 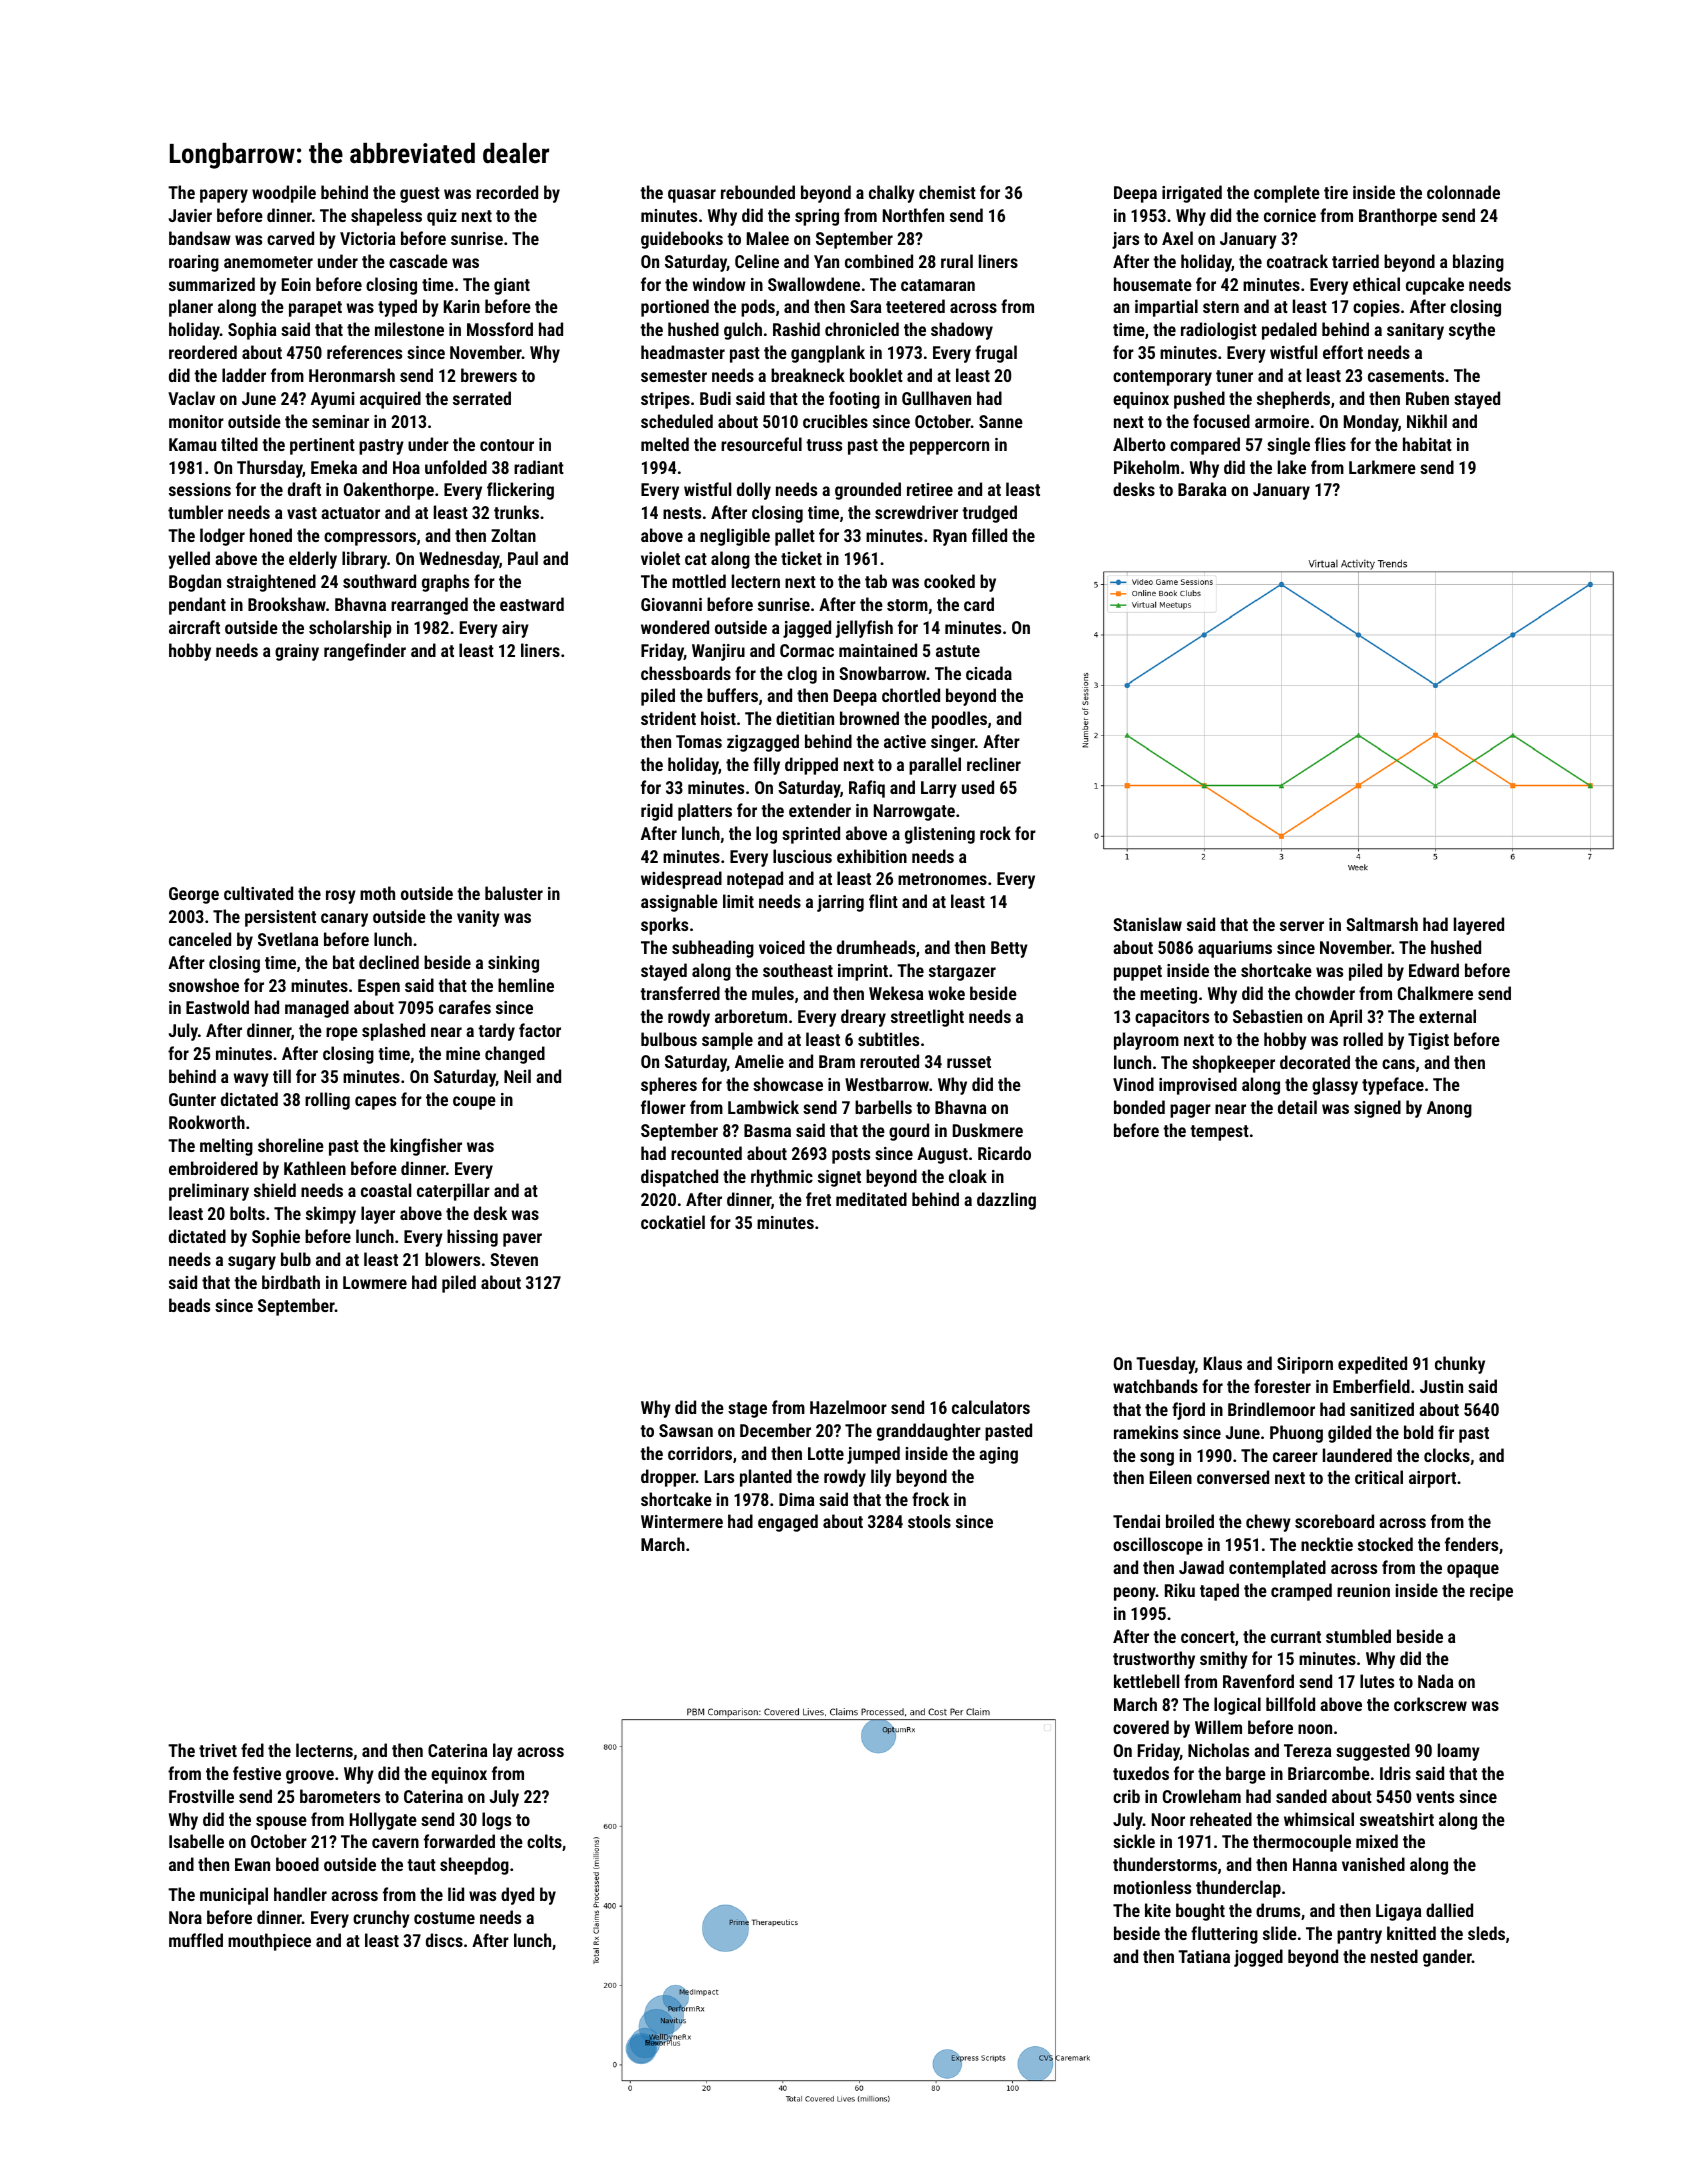 What do you see at coordinates (1449, 1109) in the screenshot?
I see `Anong` at bounding box center [1449, 1109].
